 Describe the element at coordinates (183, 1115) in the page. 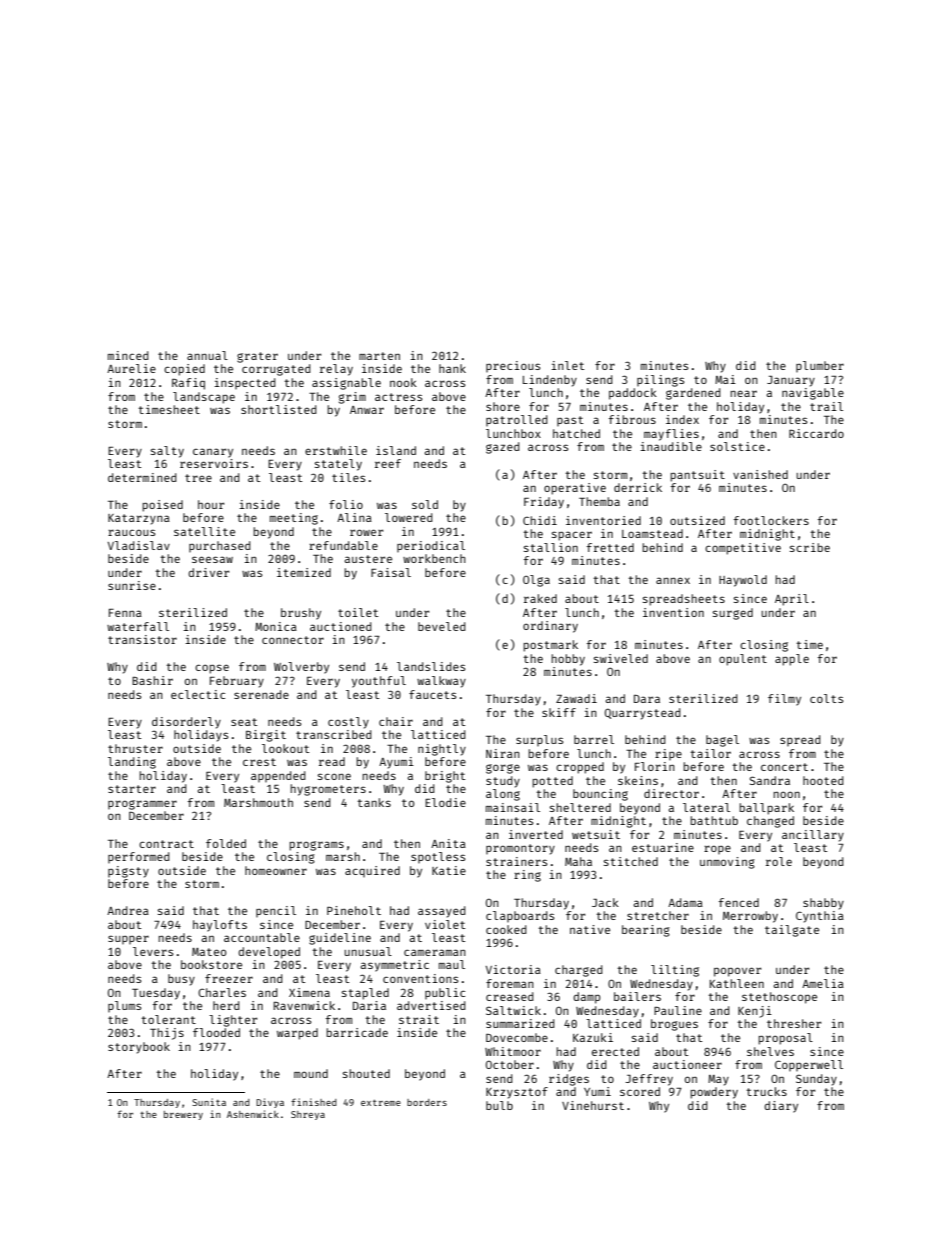

I see `brewery` at that location.
